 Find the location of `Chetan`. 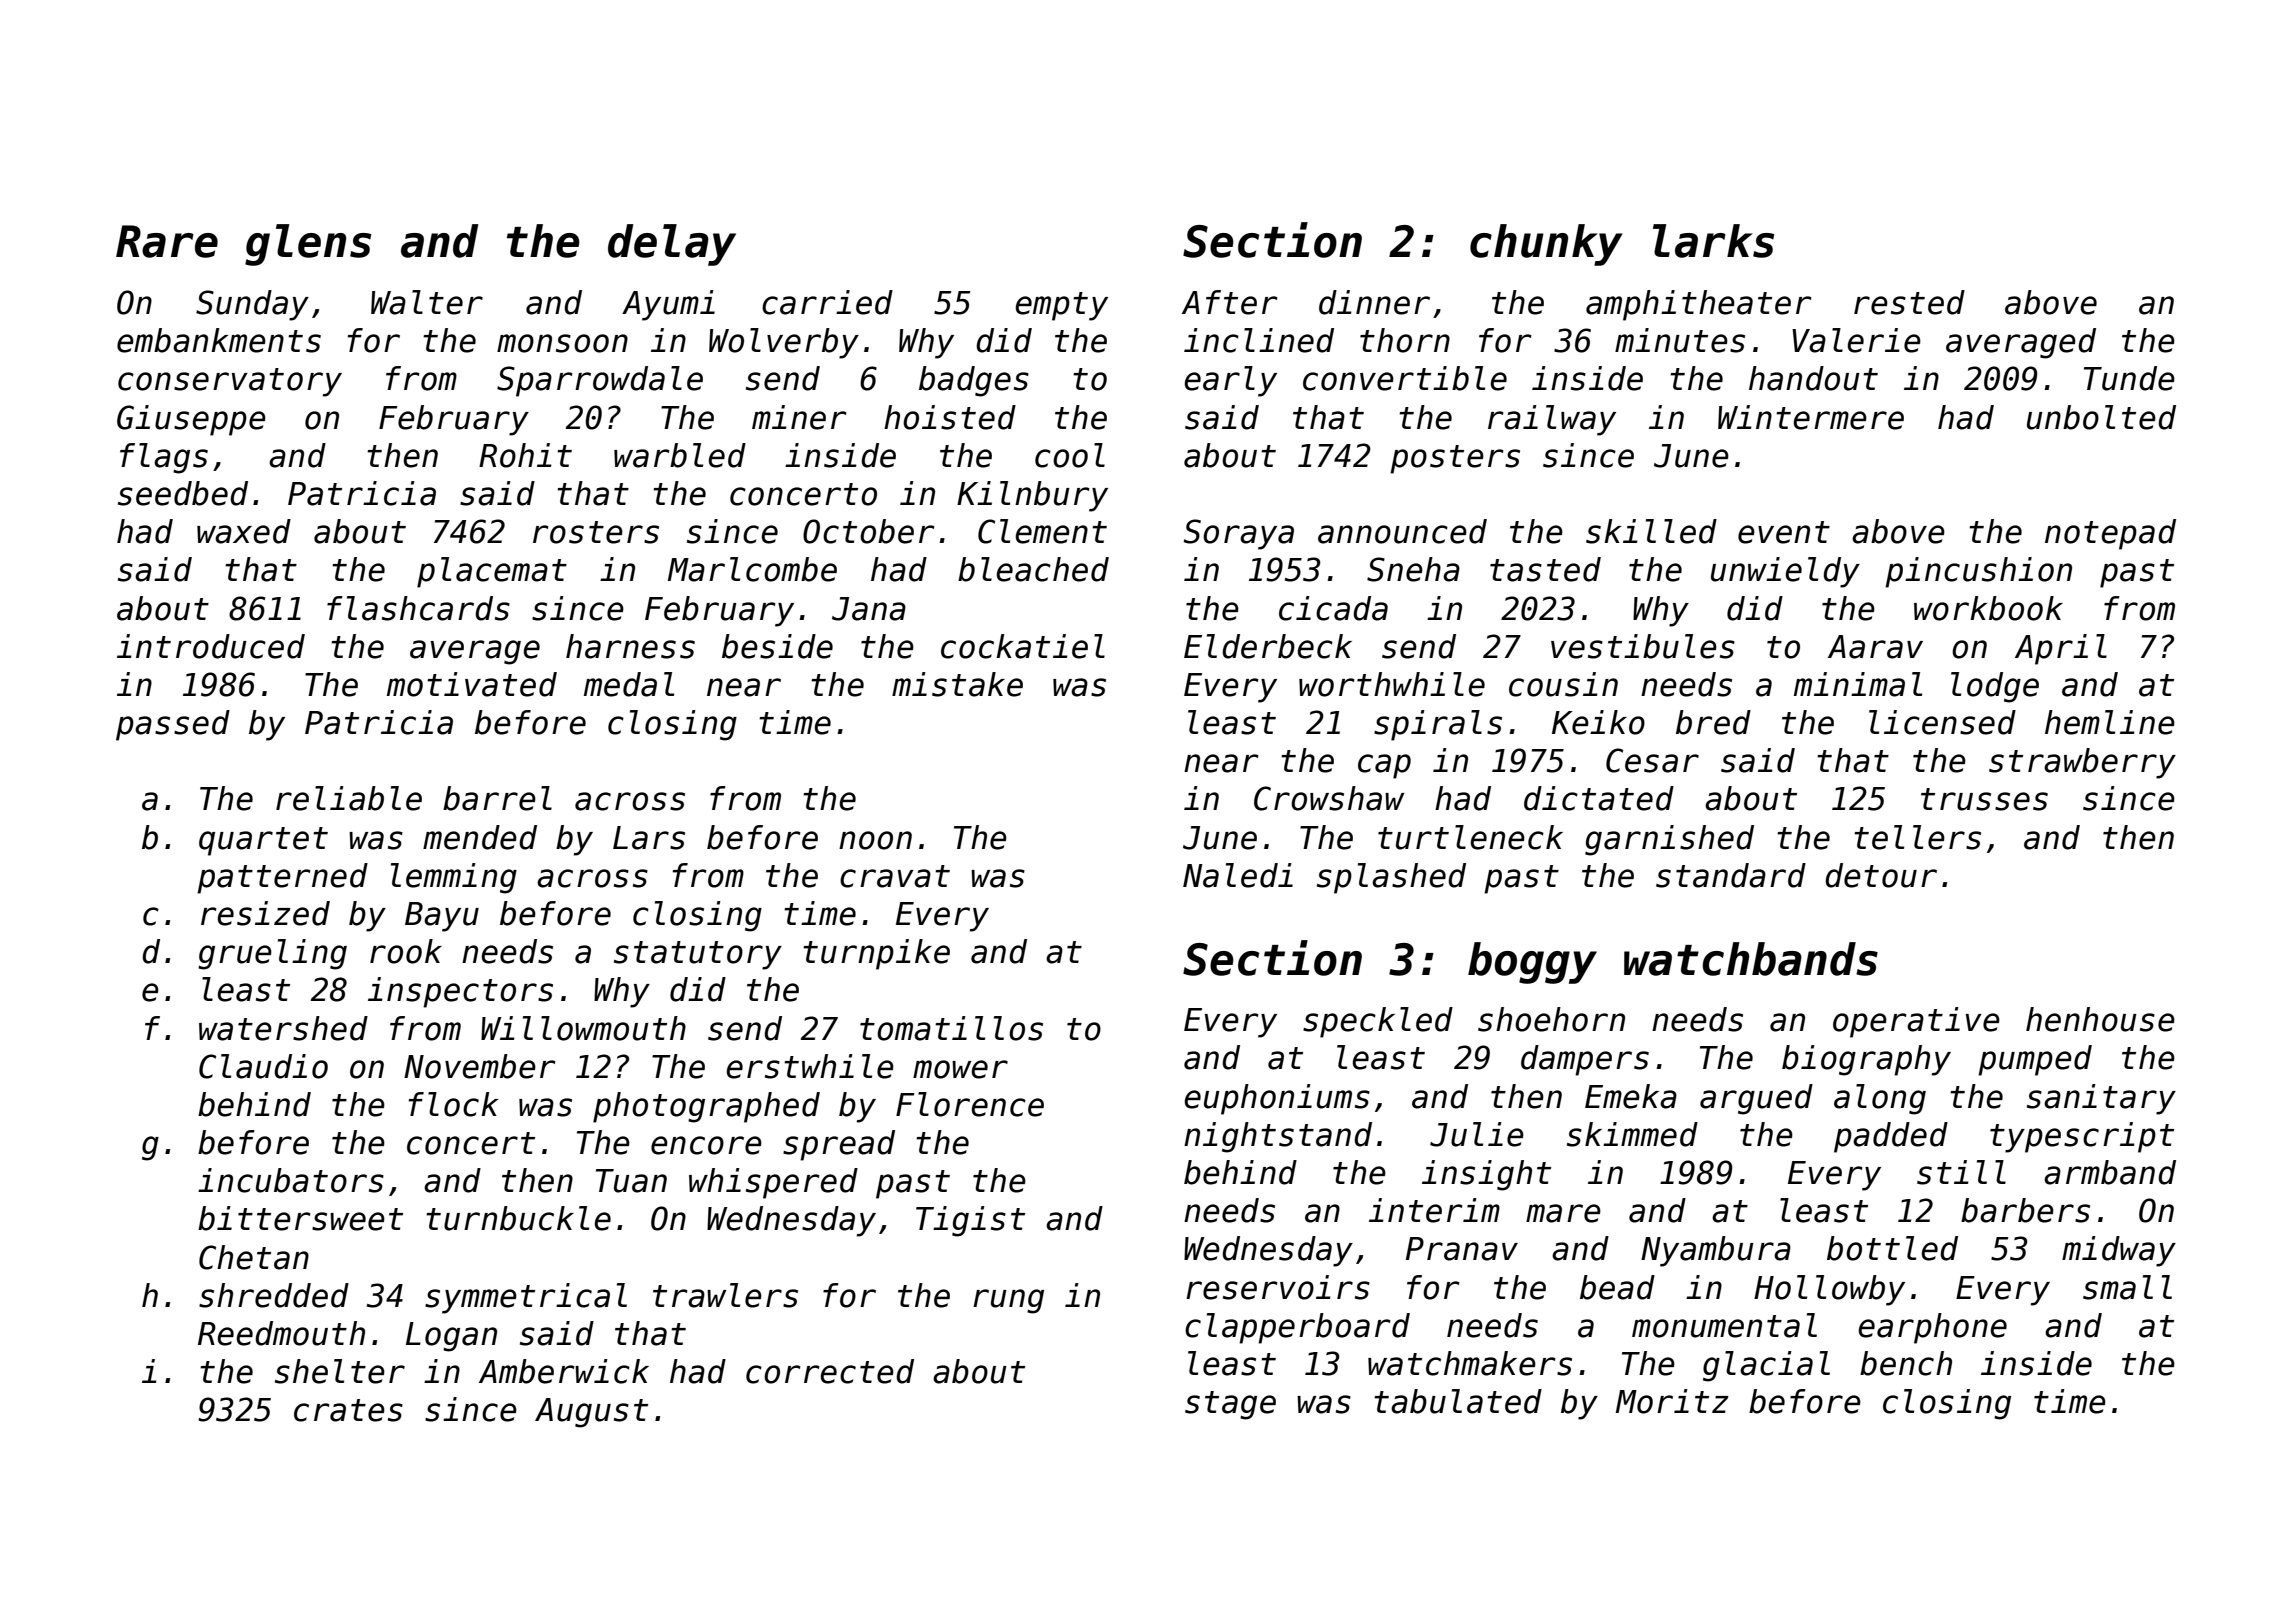

Chetan is located at coordinates (254, 1257).
